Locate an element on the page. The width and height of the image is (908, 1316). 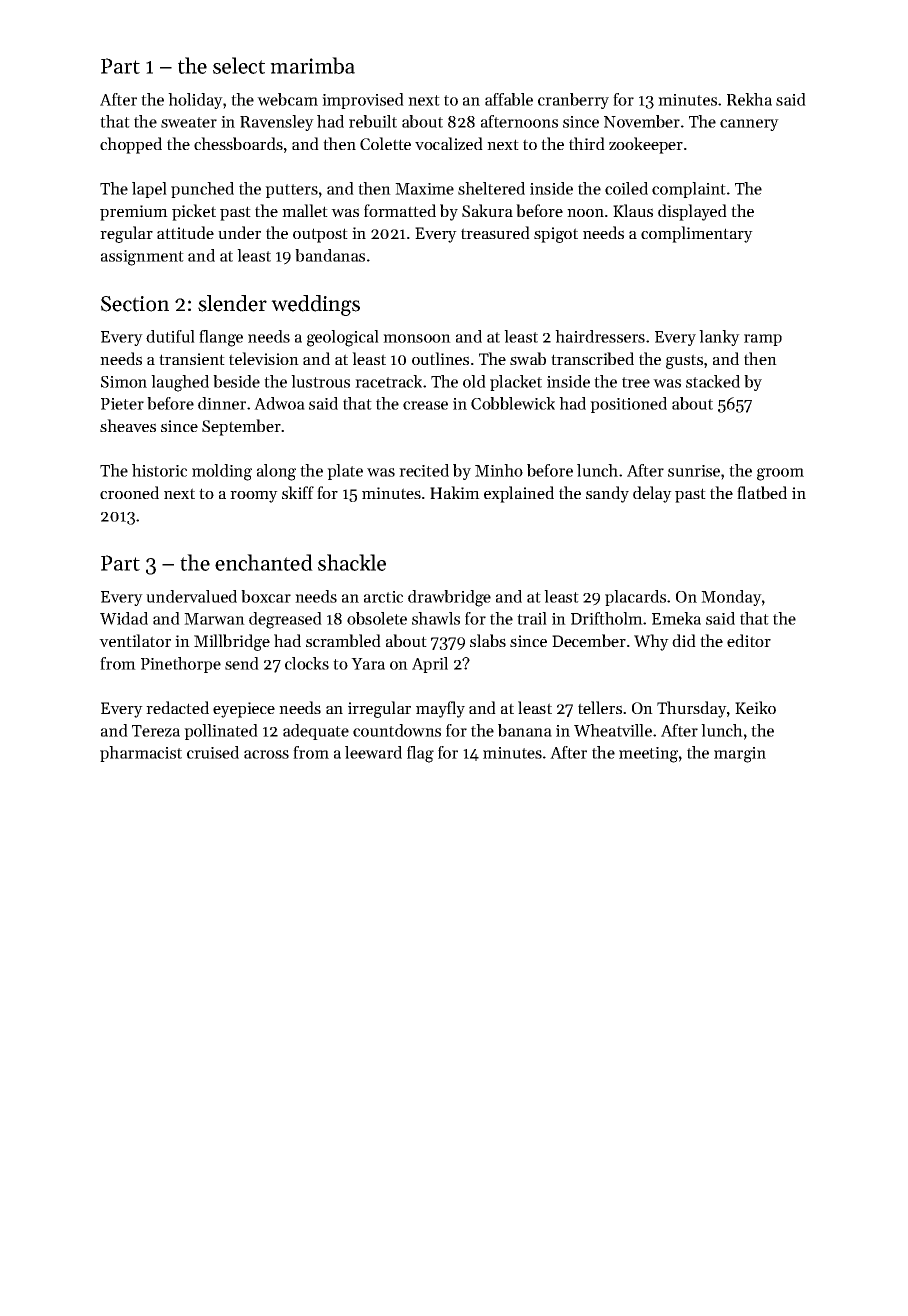
vocalized is located at coordinates (449, 143).
